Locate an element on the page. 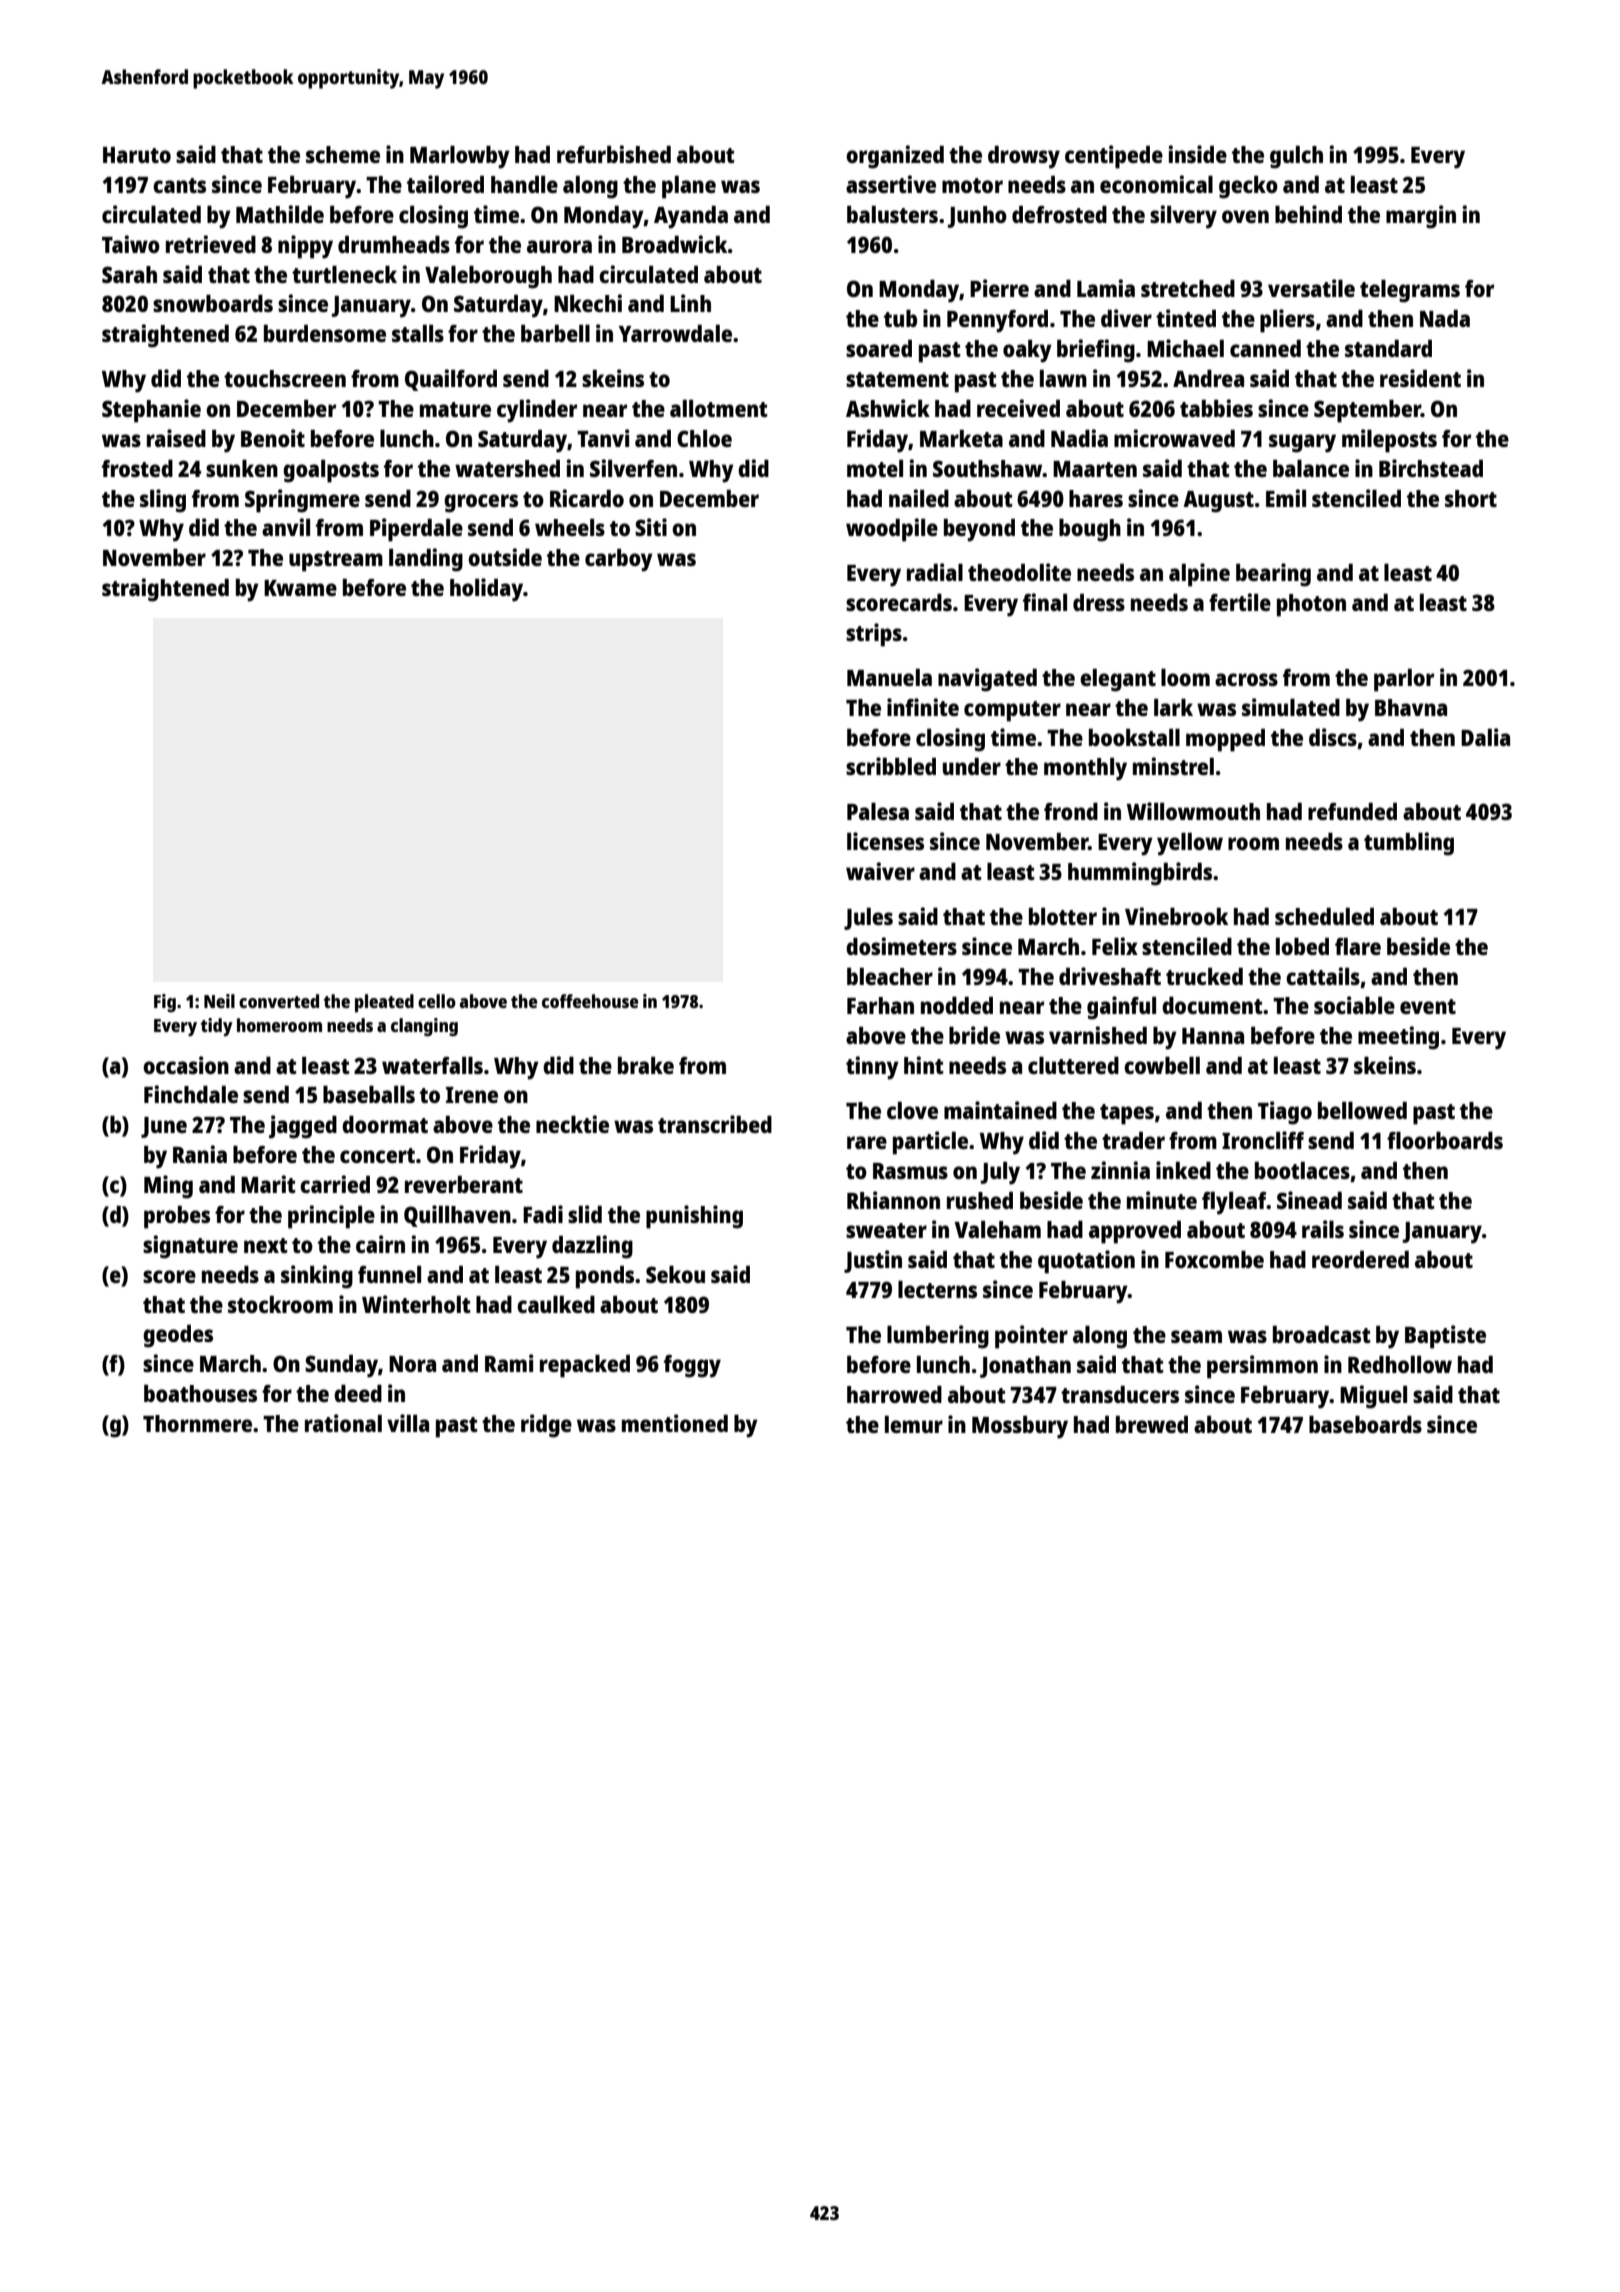 The height and width of the image is (2292, 1620). Thornmere is located at coordinates (197, 1423).
